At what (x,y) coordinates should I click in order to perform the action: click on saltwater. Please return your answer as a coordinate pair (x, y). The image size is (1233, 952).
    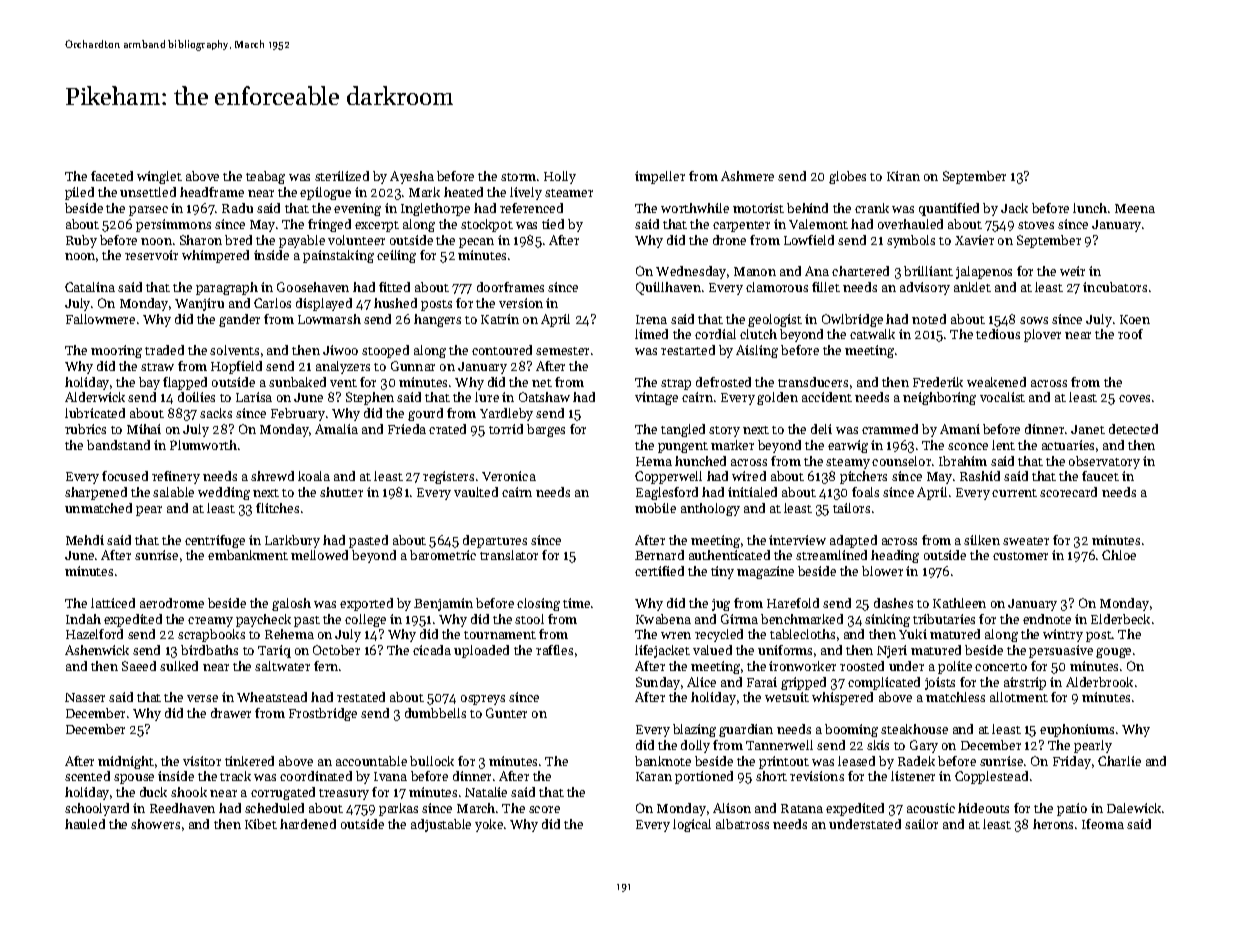
    Looking at the image, I should click on (282, 666).
